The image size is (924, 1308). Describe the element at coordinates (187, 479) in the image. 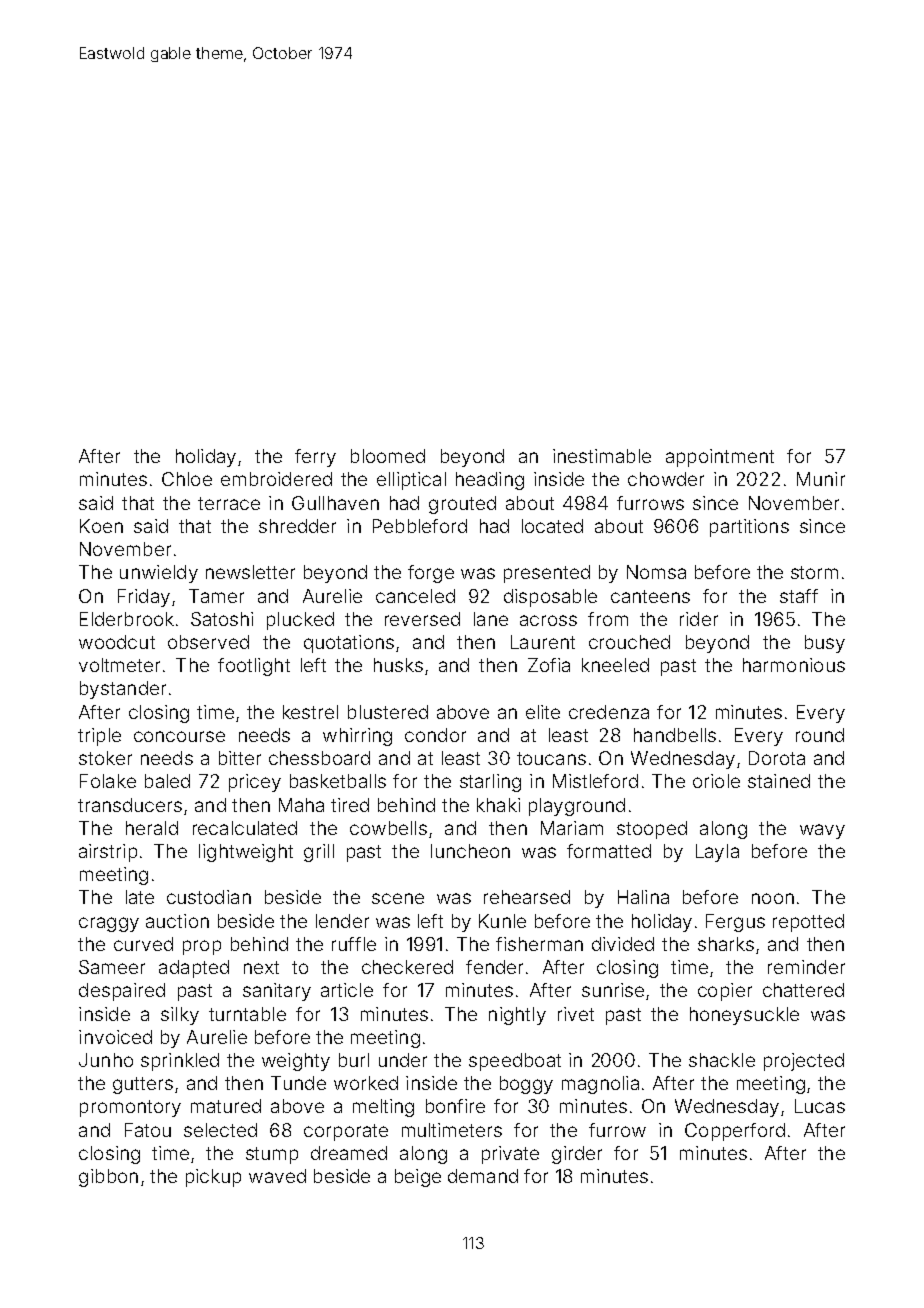

I see `Chloe` at that location.
